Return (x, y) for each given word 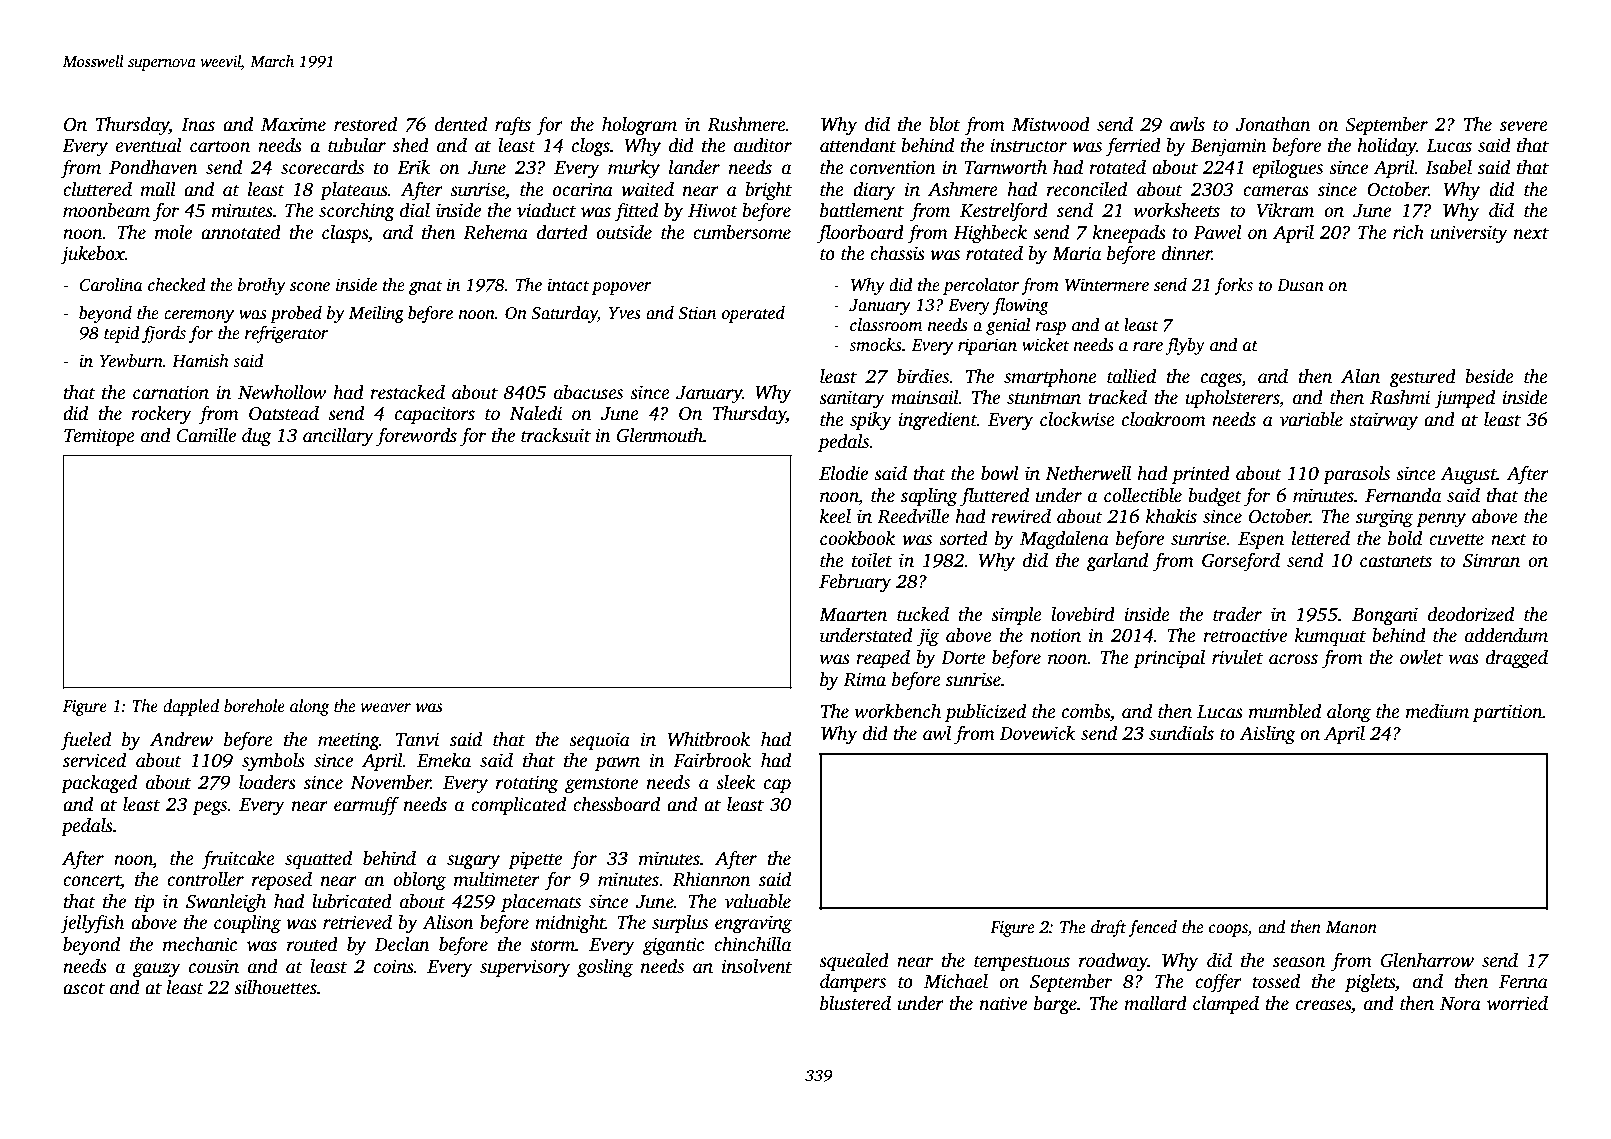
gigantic (673, 946)
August (1468, 475)
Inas (198, 125)
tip (145, 903)
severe (1524, 126)
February (855, 583)
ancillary (338, 437)
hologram (639, 126)
